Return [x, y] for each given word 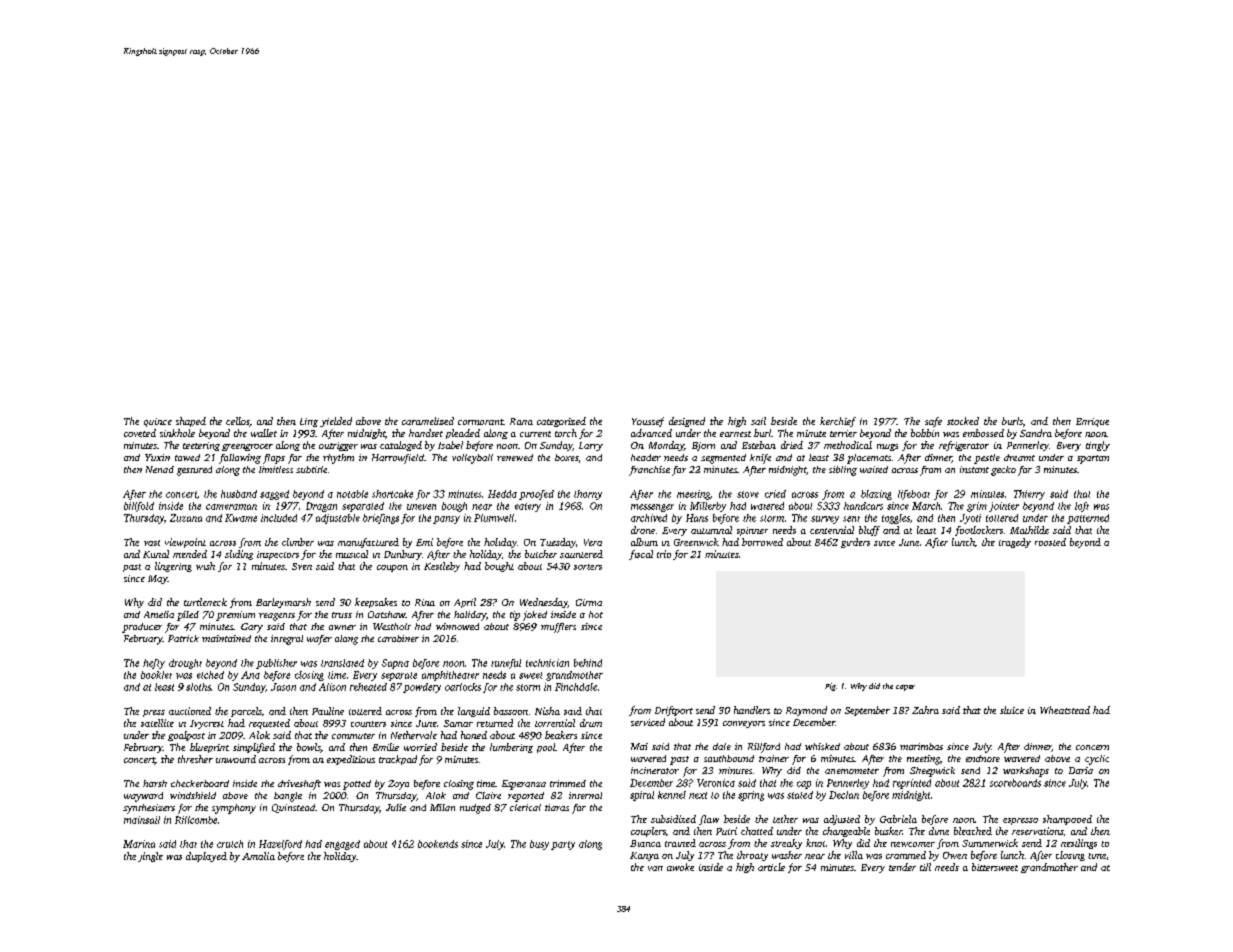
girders [855, 543]
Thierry [1029, 495]
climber [298, 542]
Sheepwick [932, 772]
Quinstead [293, 808]
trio [664, 554]
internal [585, 795]
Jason [283, 687]
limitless [276, 469]
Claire [488, 795]
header [646, 457]
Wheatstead [1065, 710]
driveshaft [299, 785]
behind [588, 663]
